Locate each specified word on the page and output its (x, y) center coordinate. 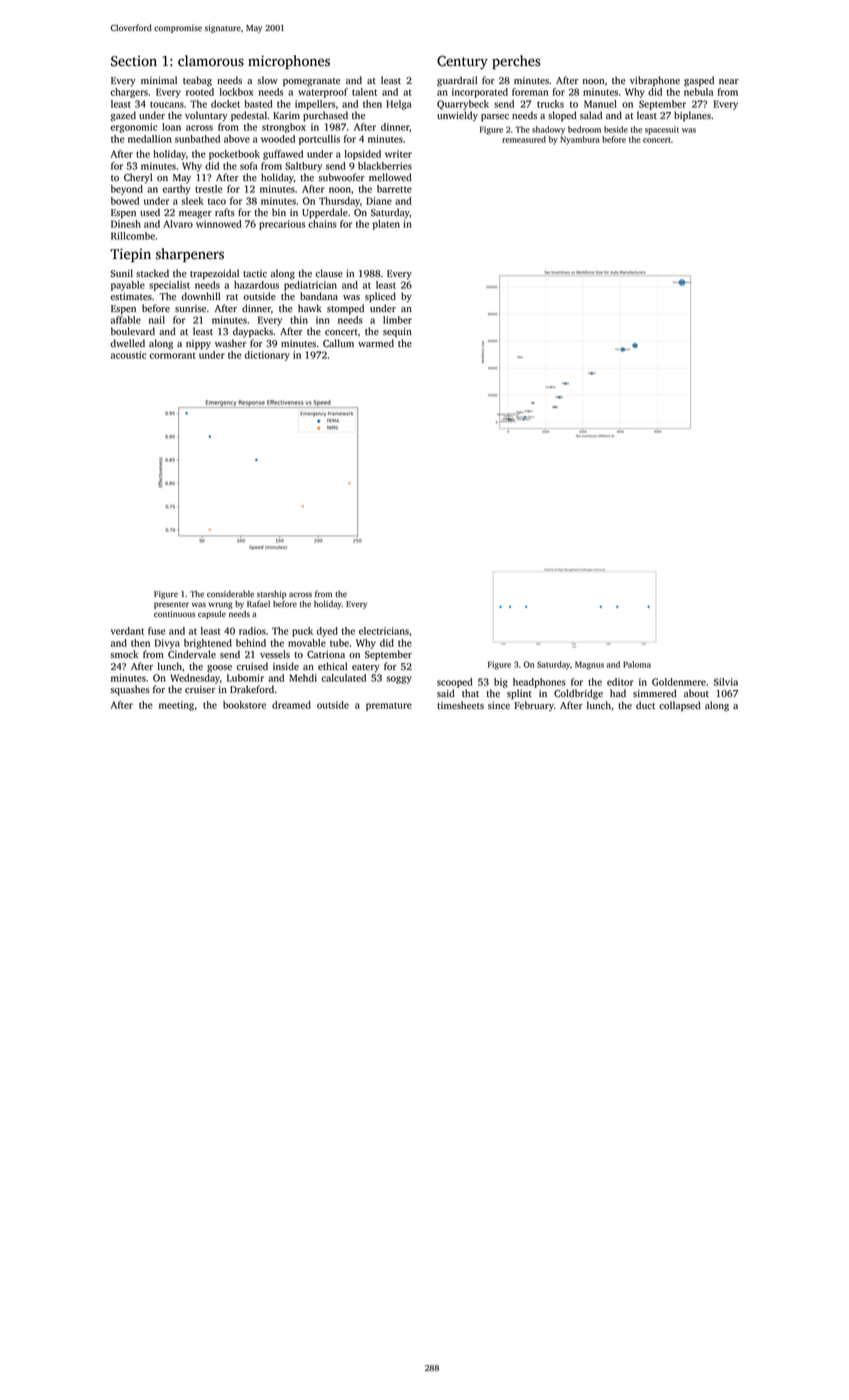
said (446, 693)
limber (397, 320)
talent (364, 92)
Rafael (258, 603)
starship (271, 594)
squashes (130, 690)
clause (329, 273)
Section (134, 61)
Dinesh (126, 224)
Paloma (637, 664)
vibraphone (655, 81)
